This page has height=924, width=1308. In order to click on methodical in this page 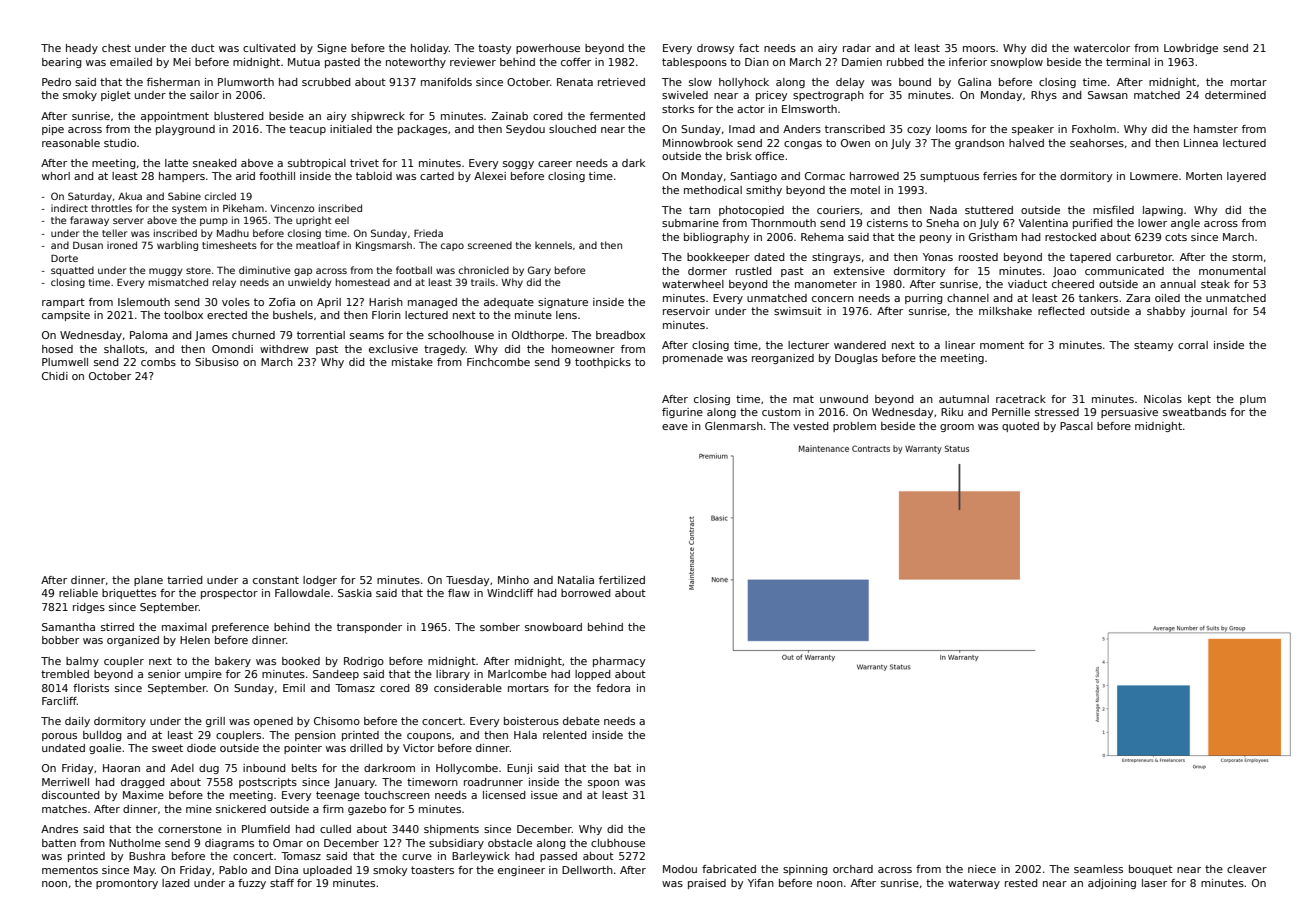, I will do `click(713, 190)`.
